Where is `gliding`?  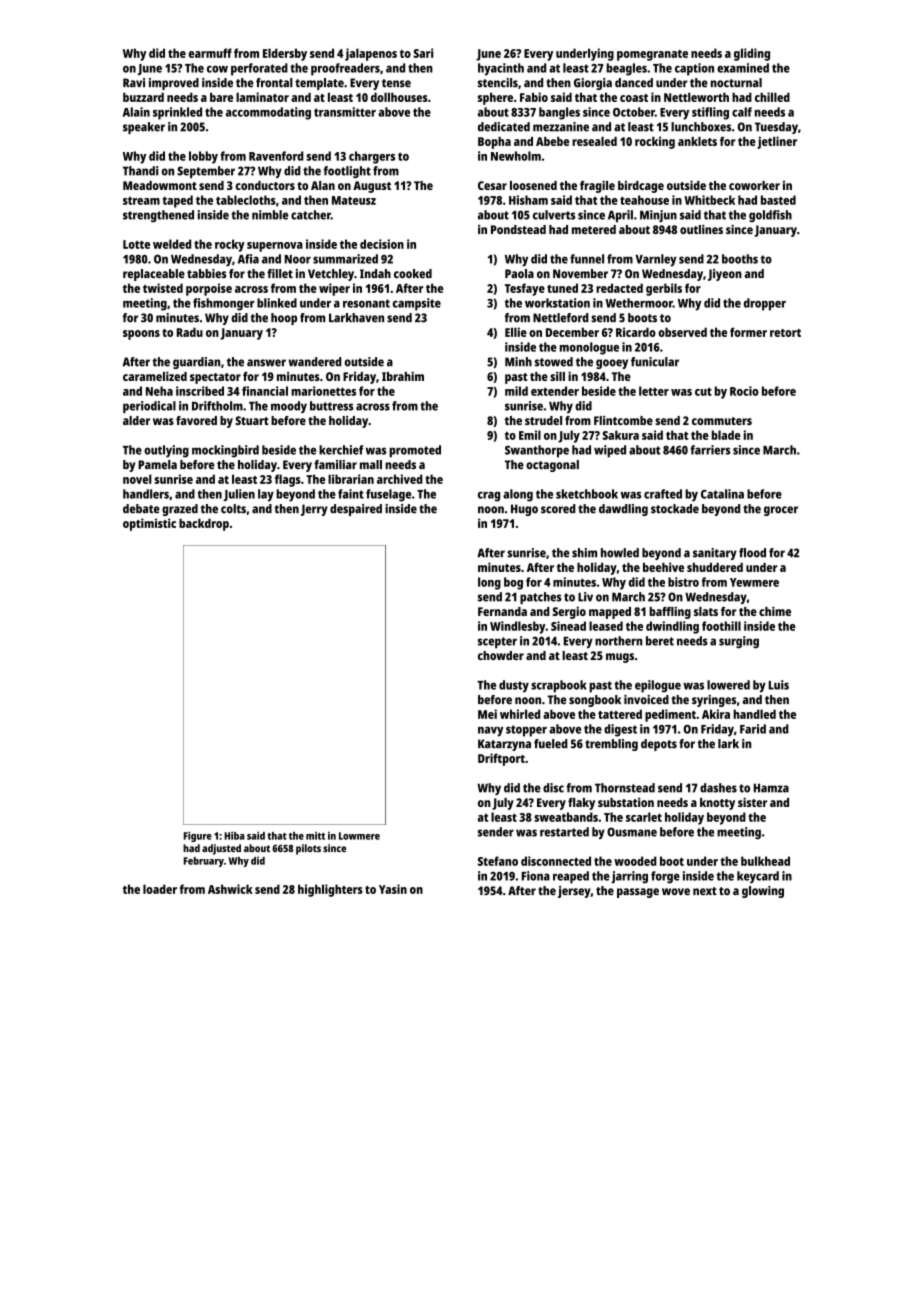 gliding is located at coordinates (752, 54).
